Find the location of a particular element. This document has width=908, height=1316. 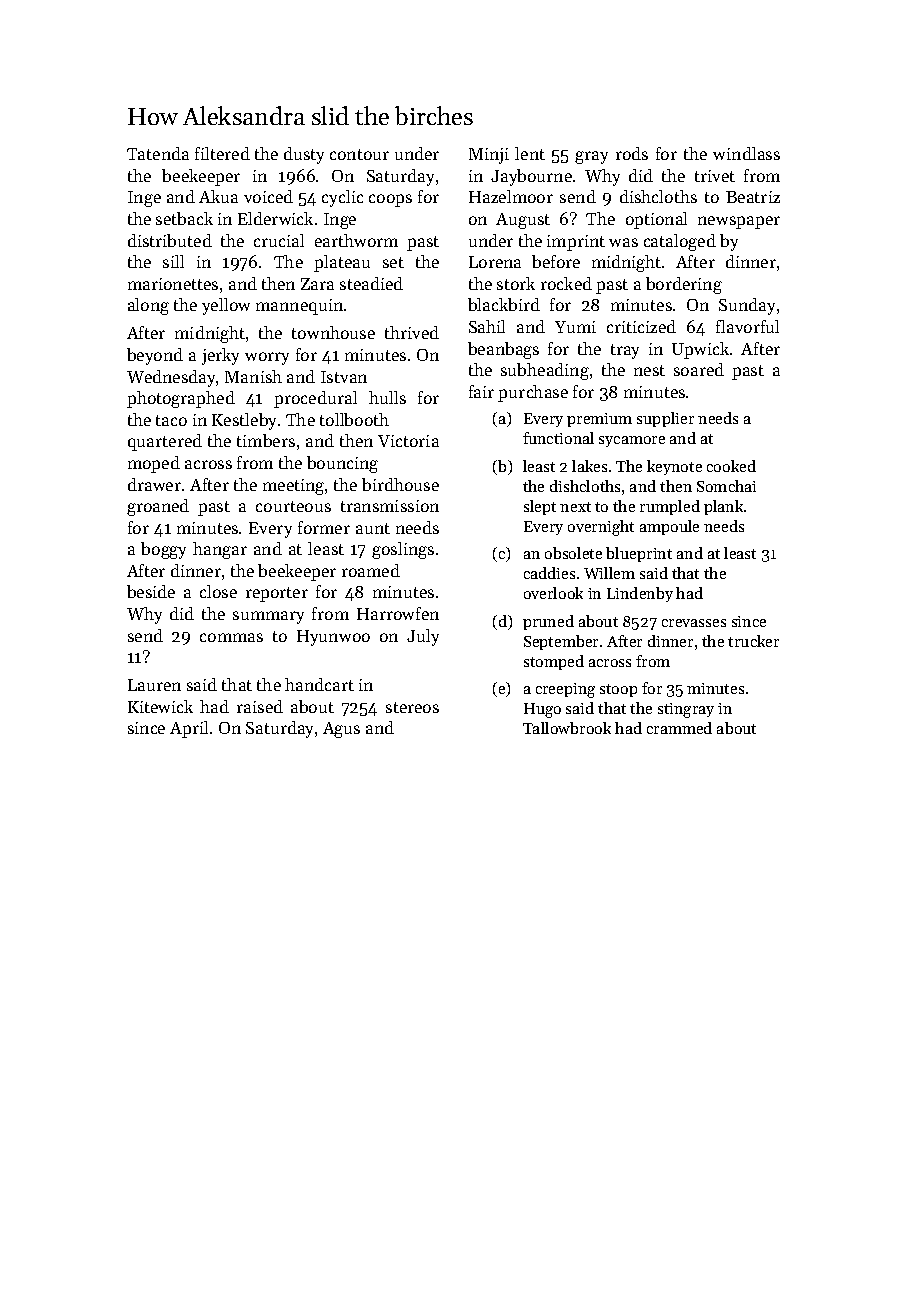

Zara is located at coordinates (317, 284).
